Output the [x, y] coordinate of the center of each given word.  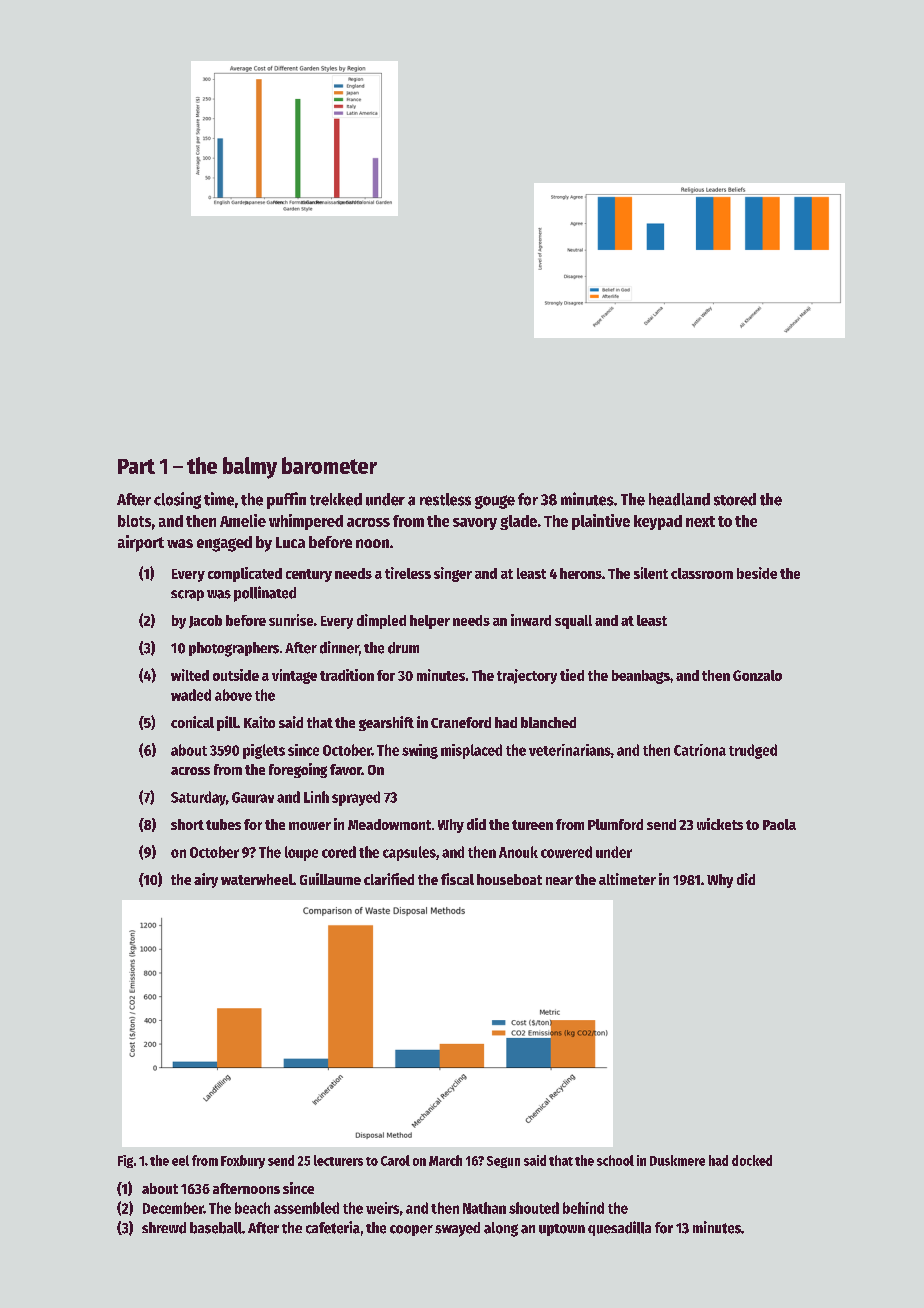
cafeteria [333, 1227]
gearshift [386, 723]
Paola [779, 824]
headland [679, 499]
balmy [250, 468]
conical [192, 722]
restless [445, 499]
